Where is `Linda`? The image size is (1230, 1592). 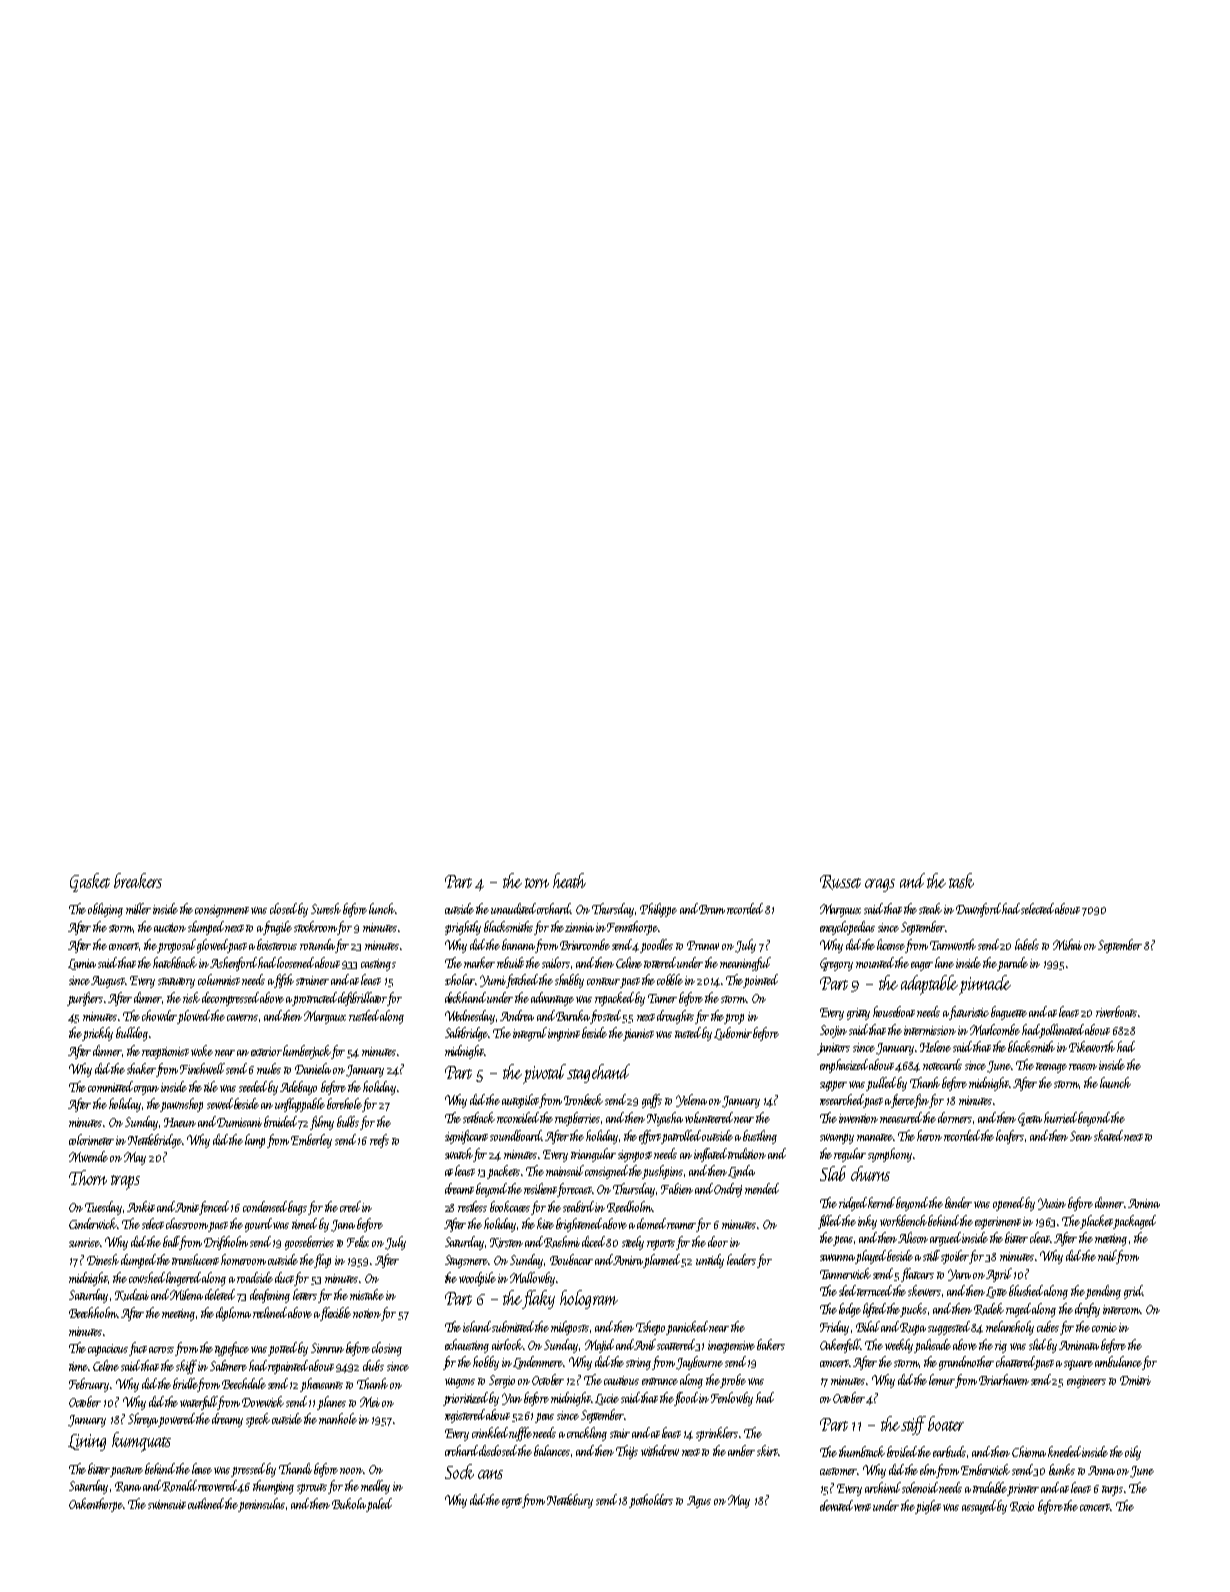 Linda is located at coordinates (741, 1171).
